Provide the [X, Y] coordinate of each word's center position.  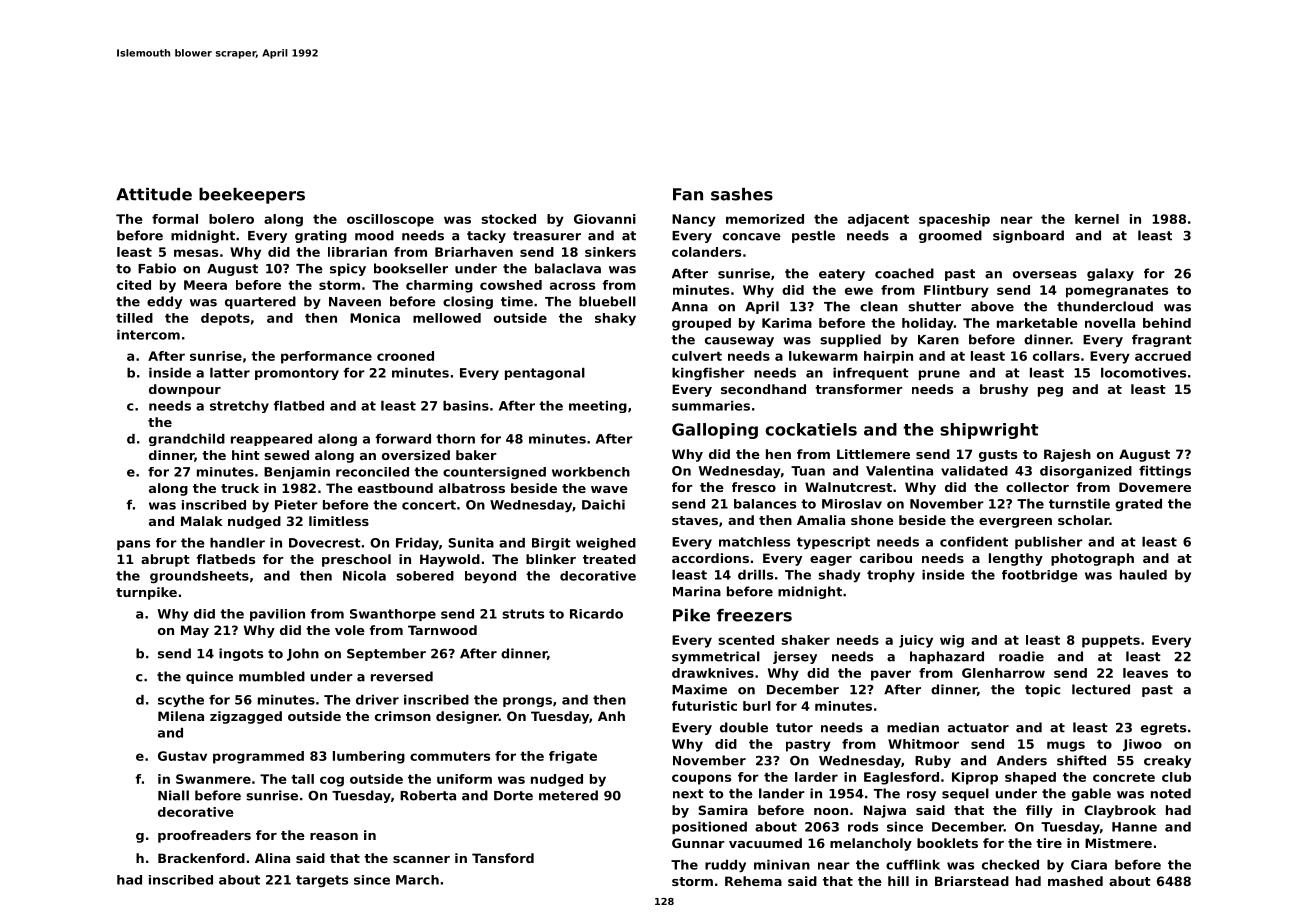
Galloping [715, 431]
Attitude [154, 194]
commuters [450, 756]
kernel [1097, 219]
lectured [1101, 689]
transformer [859, 389]
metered [568, 795]
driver [377, 700]
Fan [688, 194]
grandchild [187, 440]
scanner [421, 859]
